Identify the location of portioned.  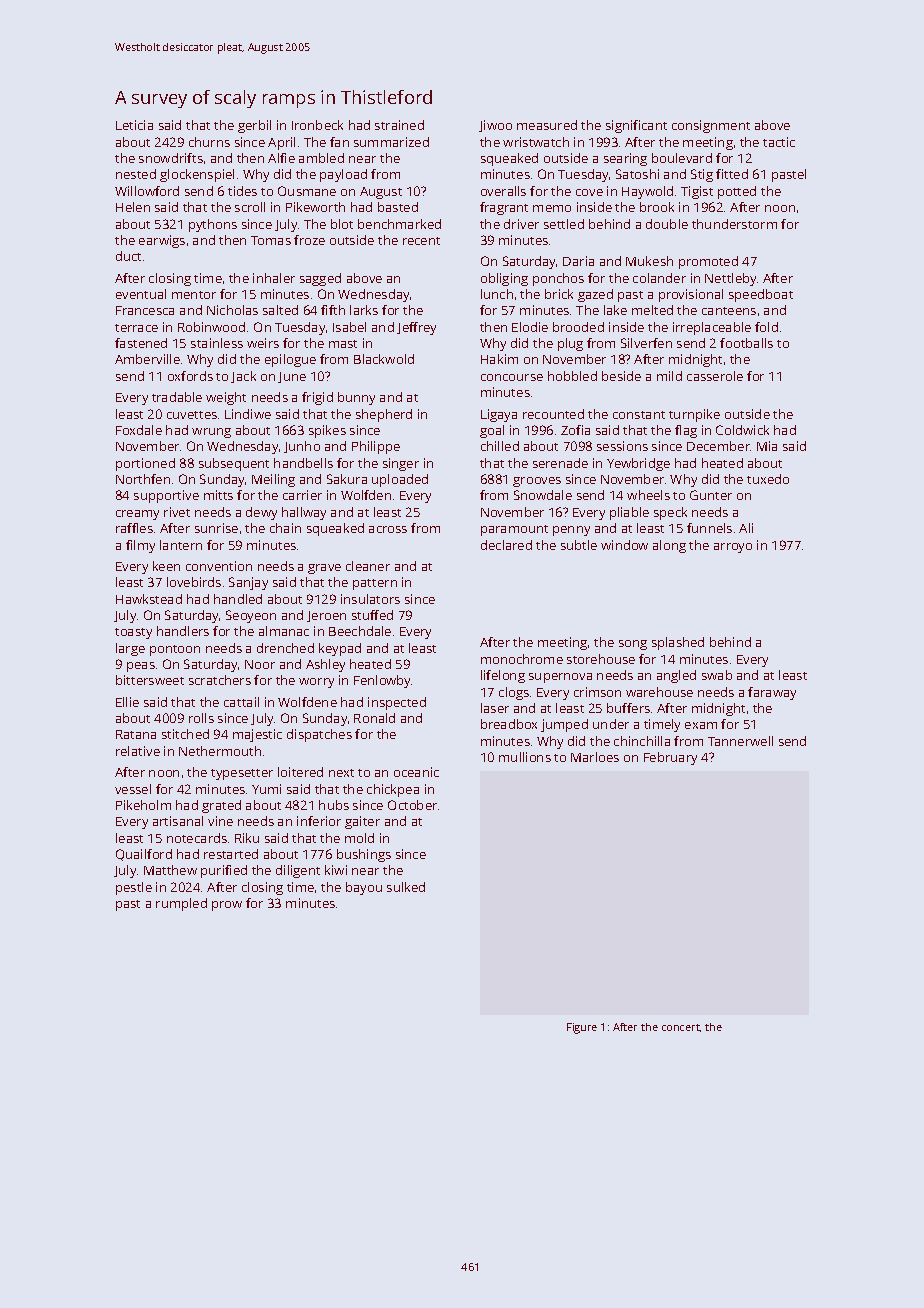
(145, 464).
